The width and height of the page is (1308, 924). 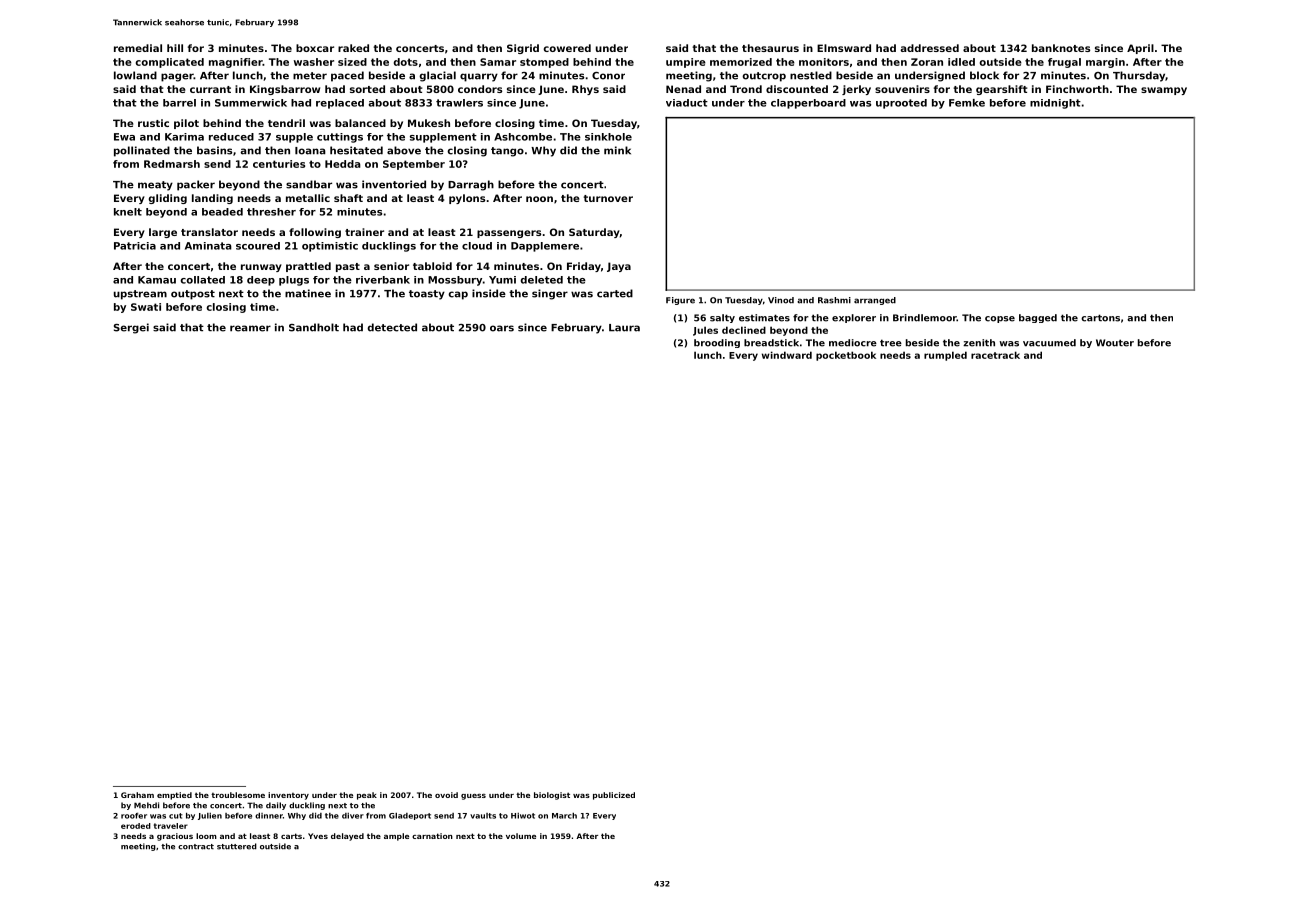 I want to click on Femke, so click(x=967, y=103).
